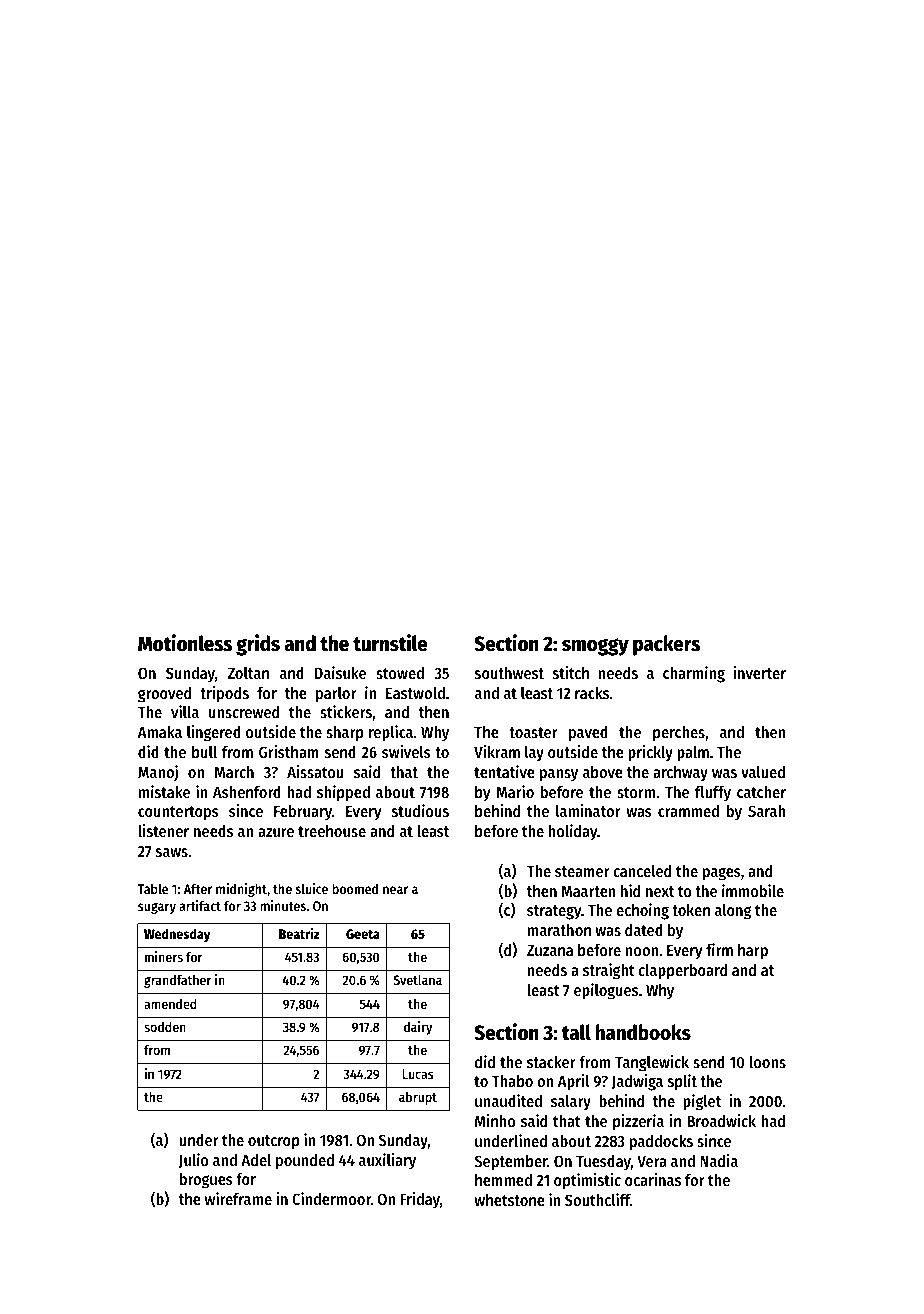  I want to click on tripods, so click(224, 694).
